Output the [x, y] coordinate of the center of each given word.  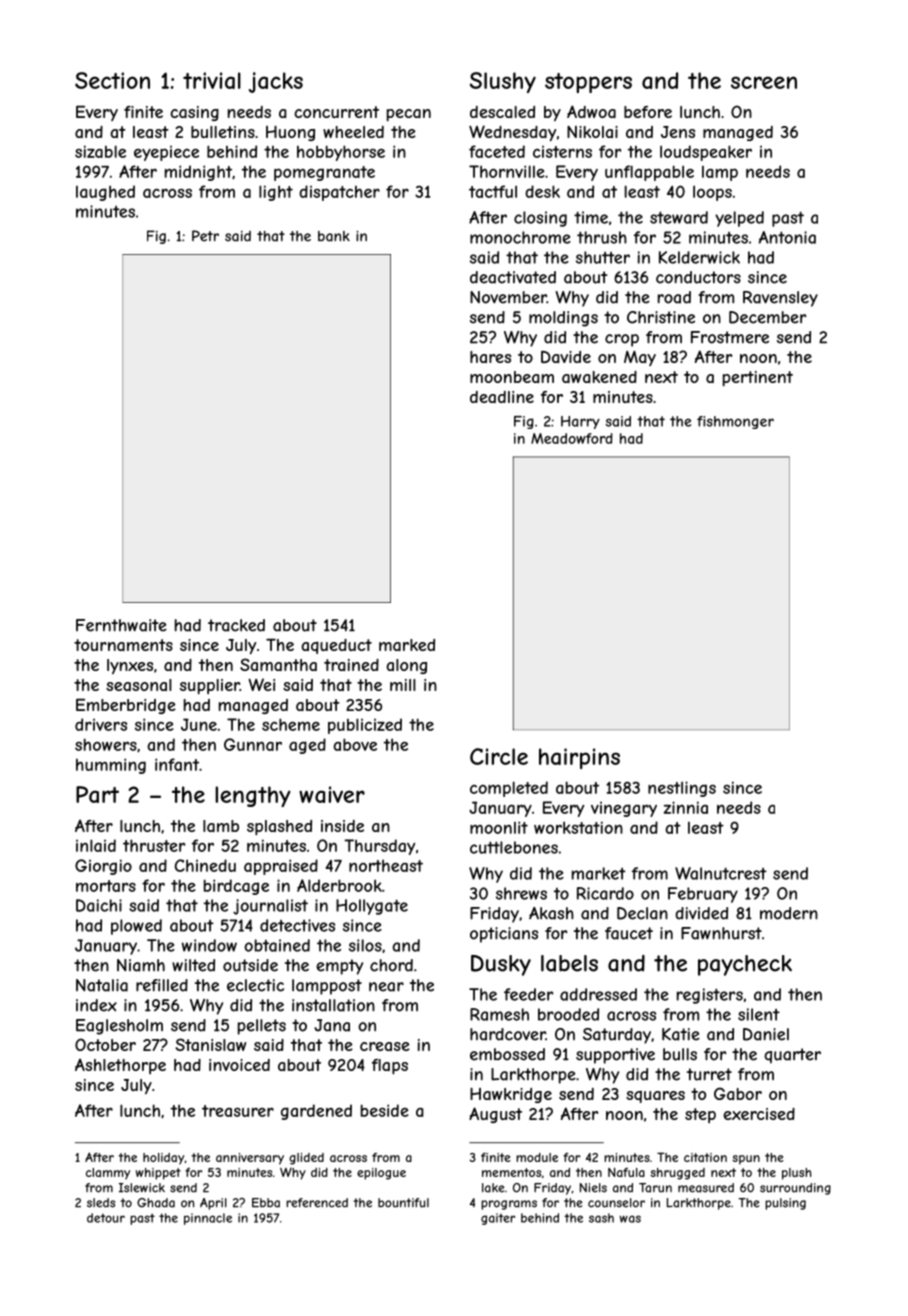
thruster [154, 845]
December [767, 317]
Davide [566, 357]
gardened [316, 1112]
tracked [236, 625]
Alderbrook [339, 885]
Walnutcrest [721, 873]
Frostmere [730, 337]
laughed [105, 193]
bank [334, 236]
